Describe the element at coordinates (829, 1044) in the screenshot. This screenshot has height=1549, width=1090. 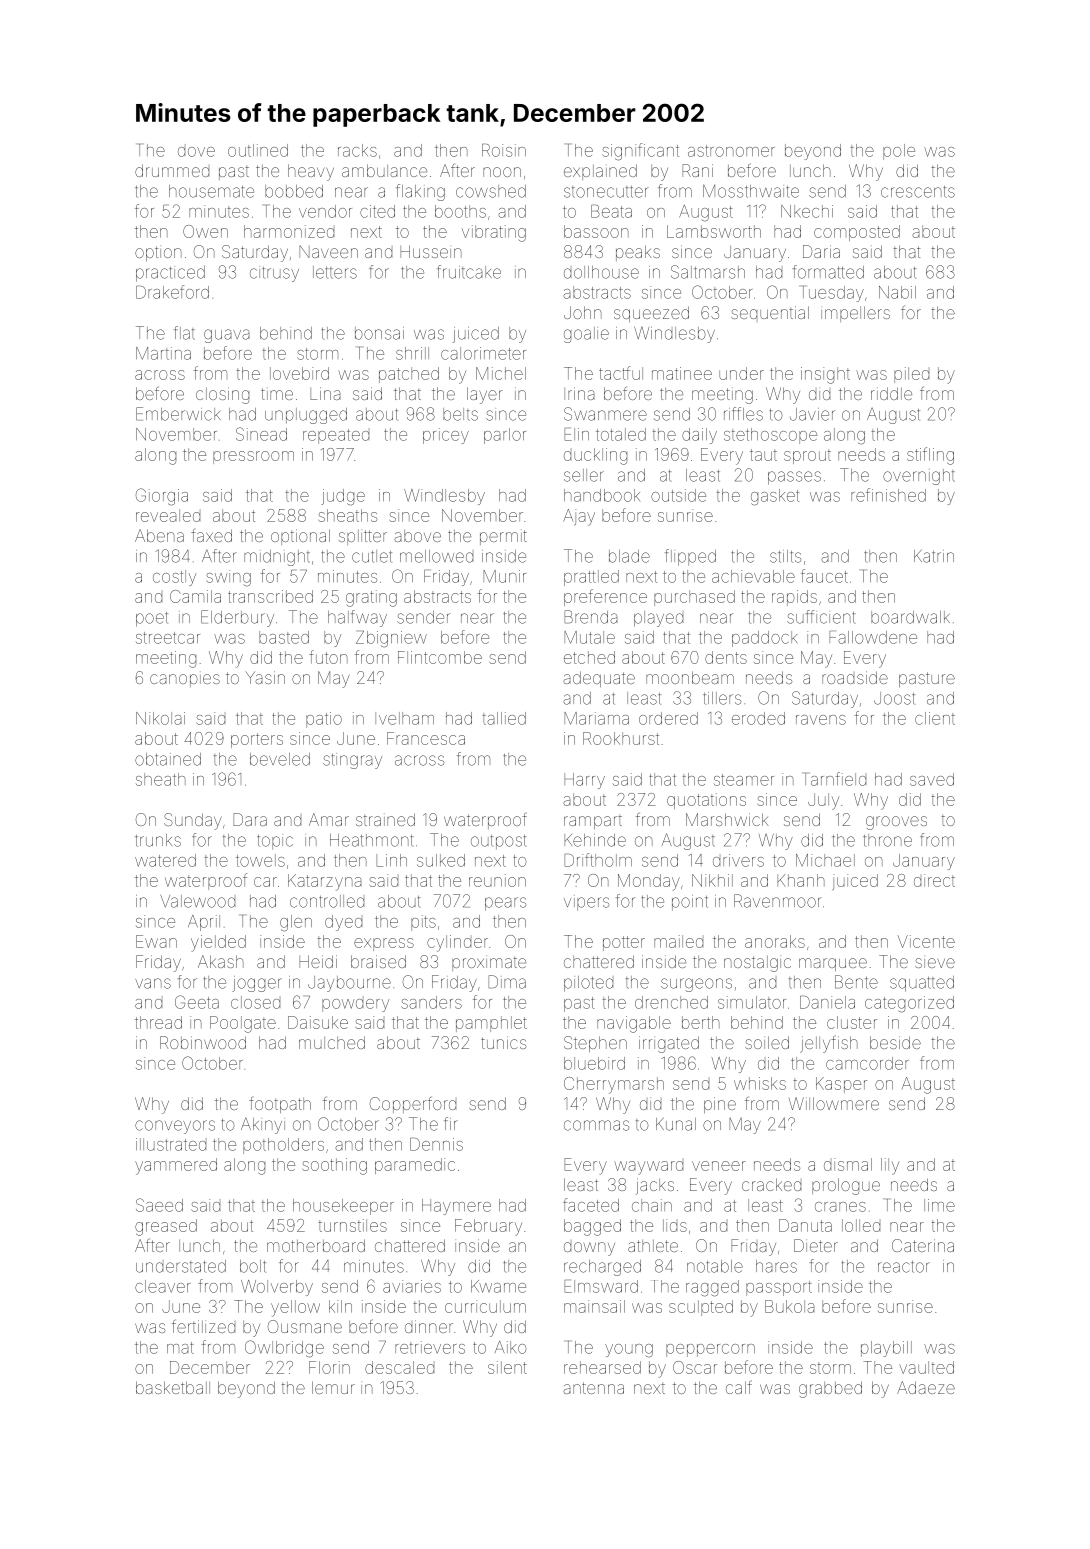
I see `jellyfish` at that location.
